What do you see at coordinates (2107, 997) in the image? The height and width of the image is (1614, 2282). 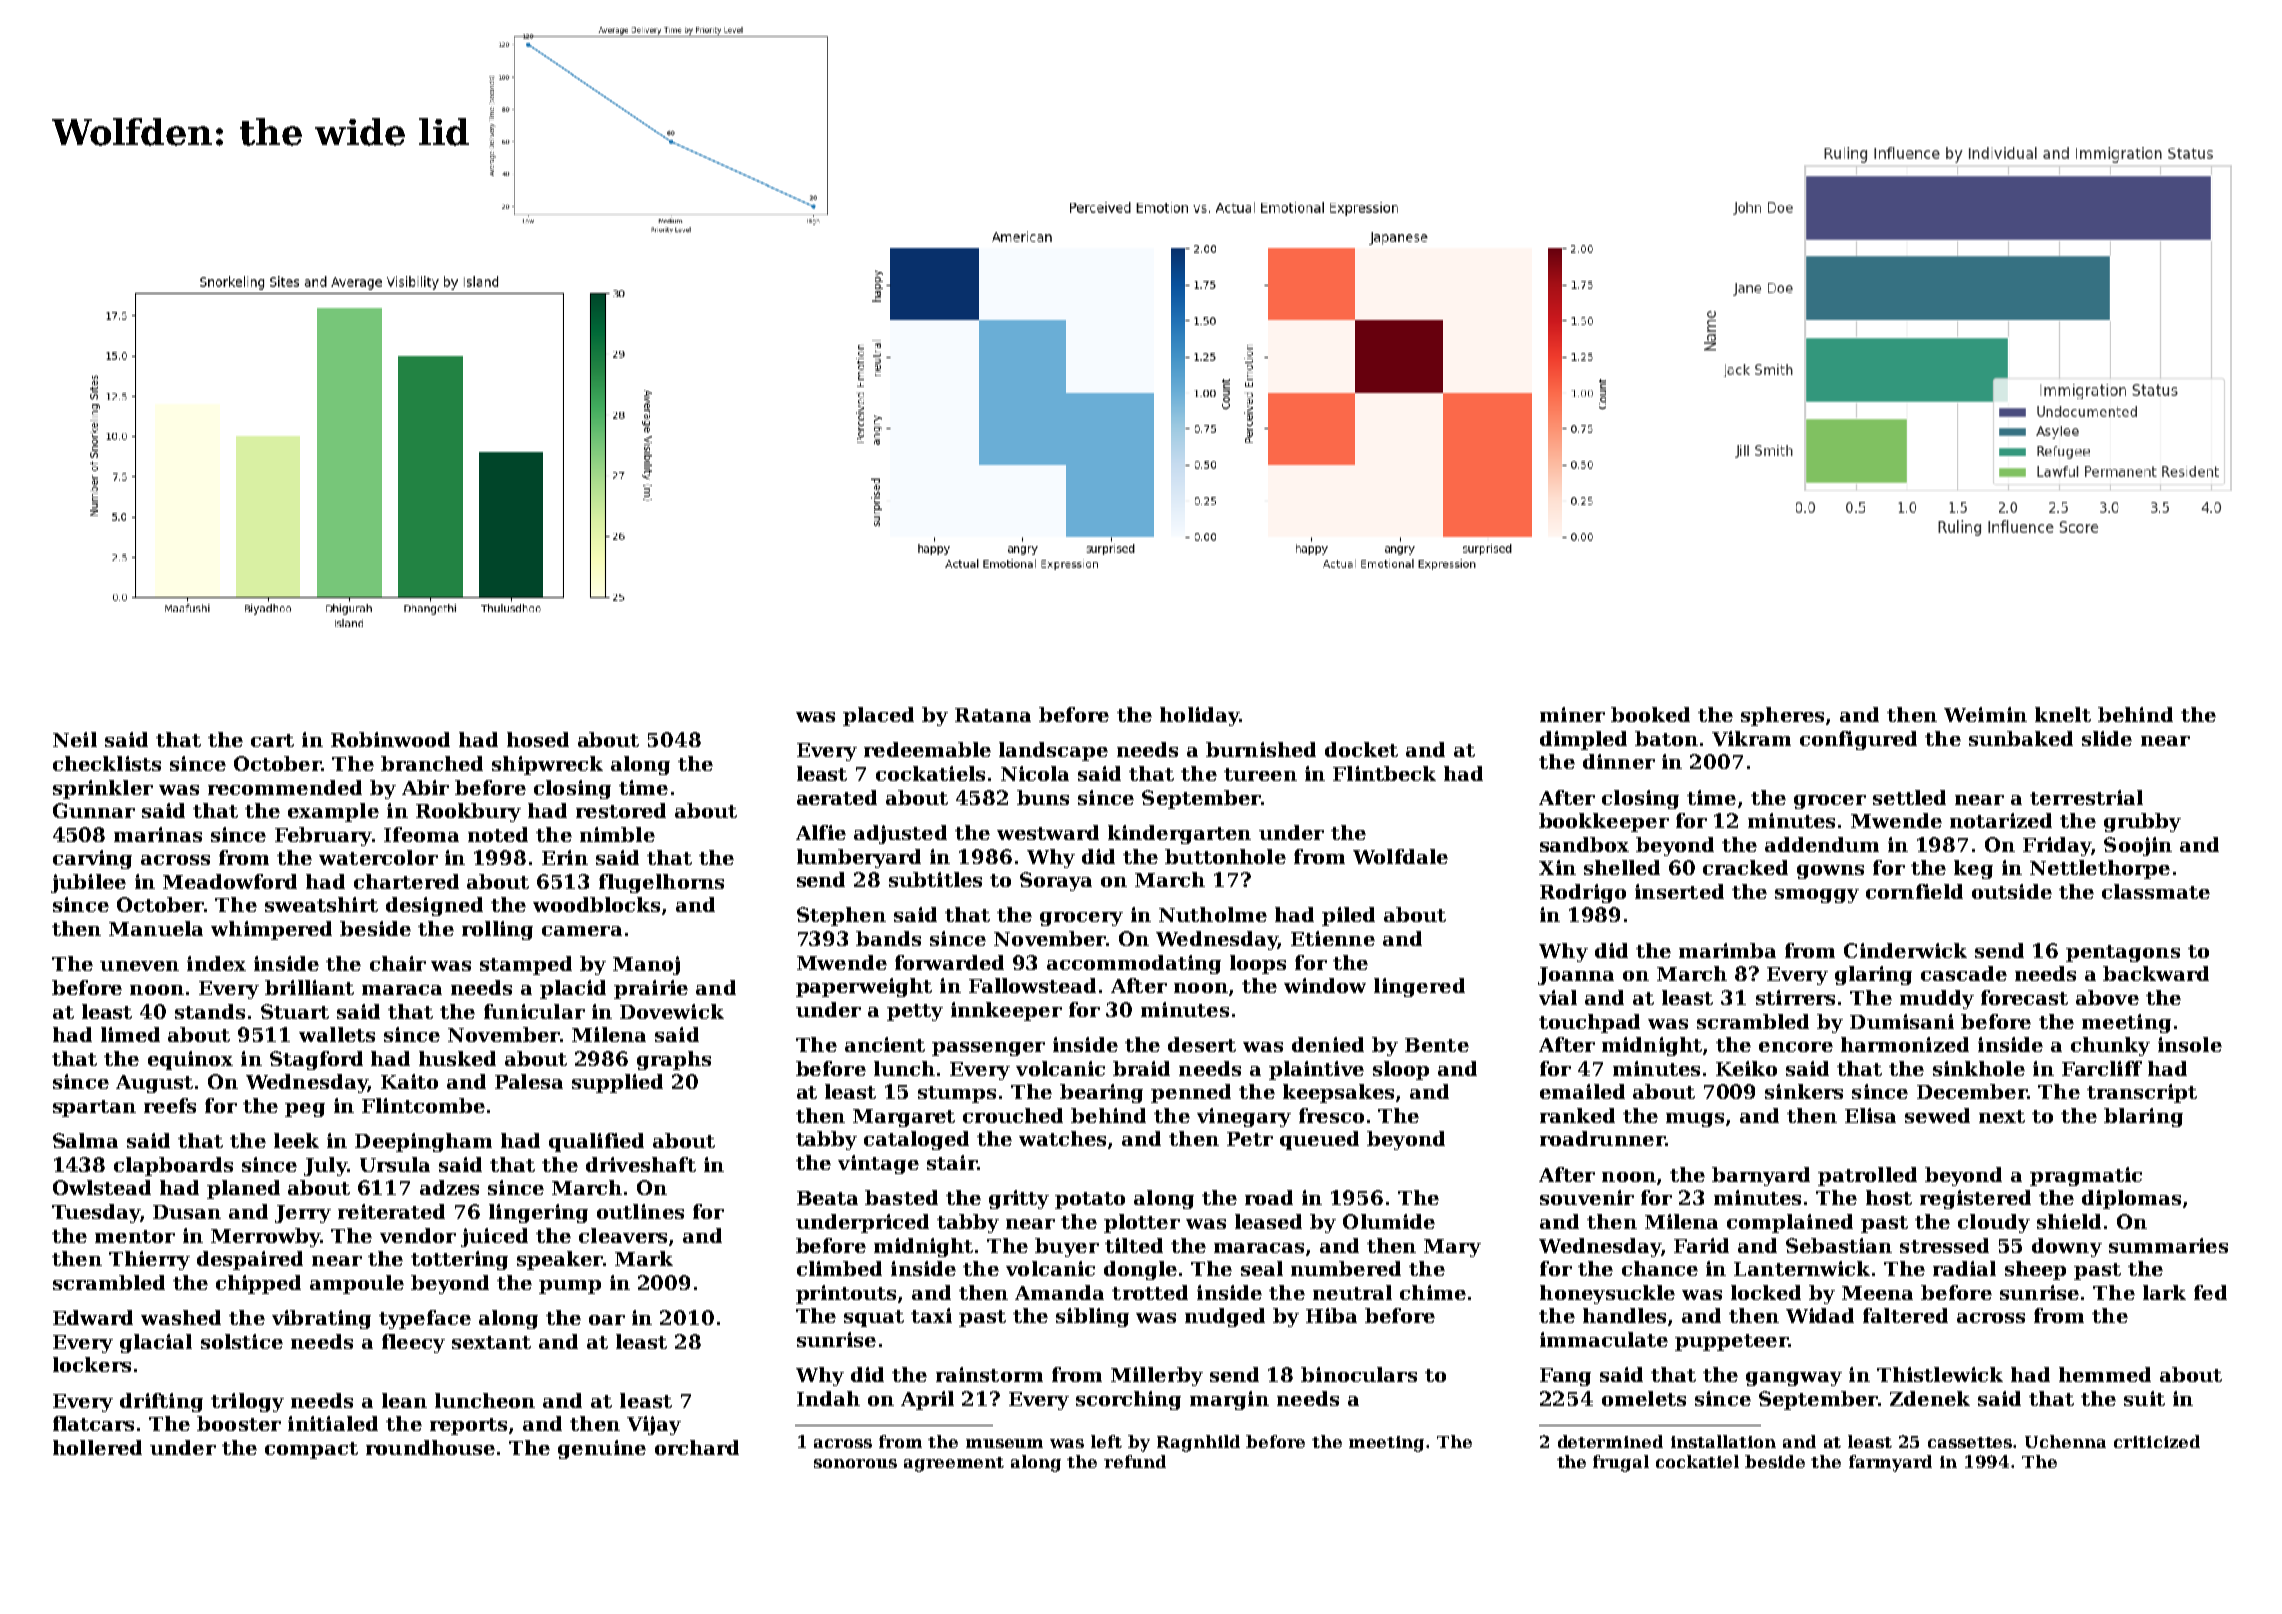 I see `above` at bounding box center [2107, 997].
